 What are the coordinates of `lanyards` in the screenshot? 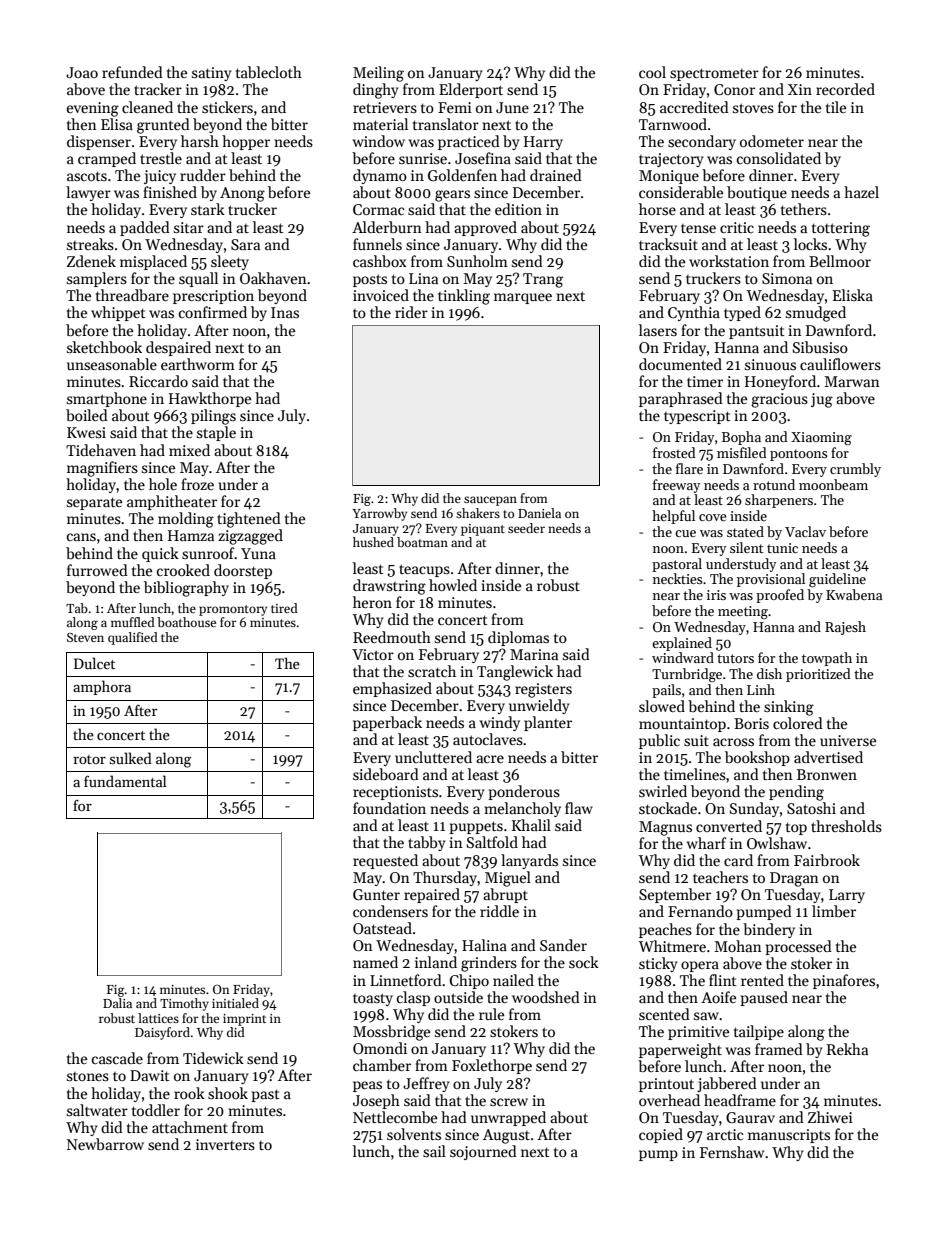 It's located at (529, 861).
